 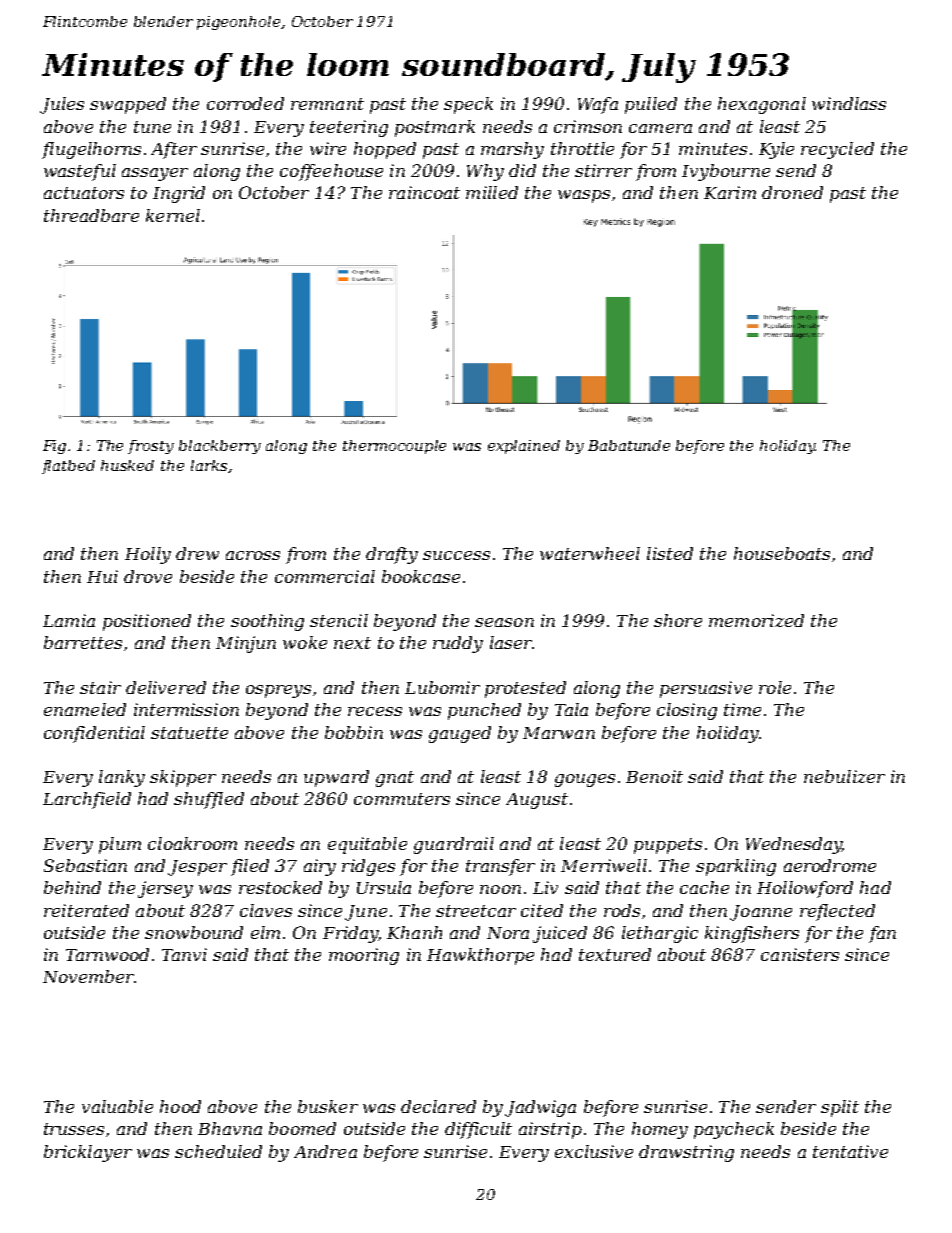 What do you see at coordinates (245, 103) in the screenshot?
I see `corroded` at bounding box center [245, 103].
